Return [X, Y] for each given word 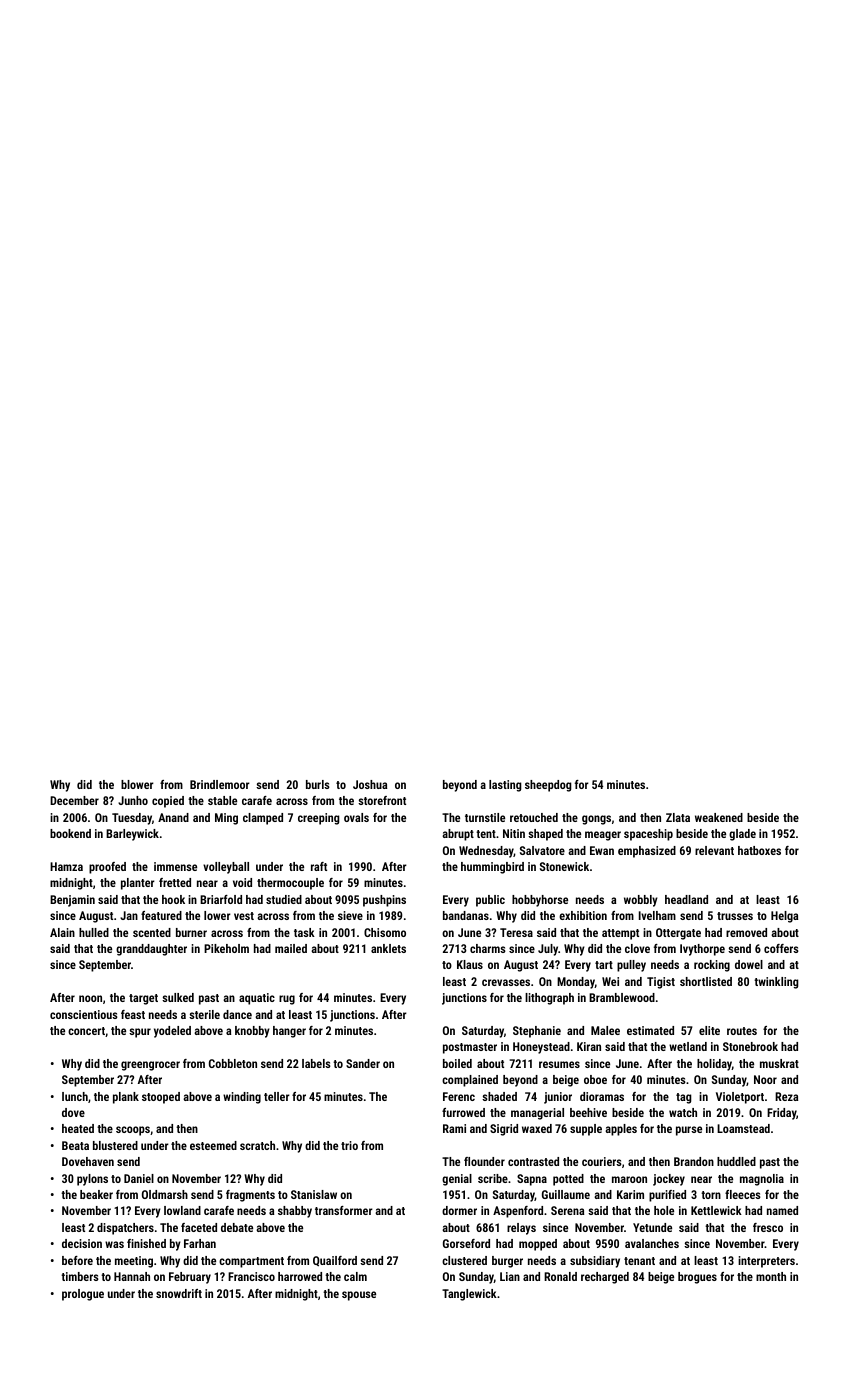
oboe [595, 1079]
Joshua [370, 784]
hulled [94, 932]
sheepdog [548, 786]
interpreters [766, 1262]
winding [242, 1098]
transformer [344, 1210]
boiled [457, 1063]
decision [82, 1243]
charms [488, 948]
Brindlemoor [220, 784]
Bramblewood [622, 997]
